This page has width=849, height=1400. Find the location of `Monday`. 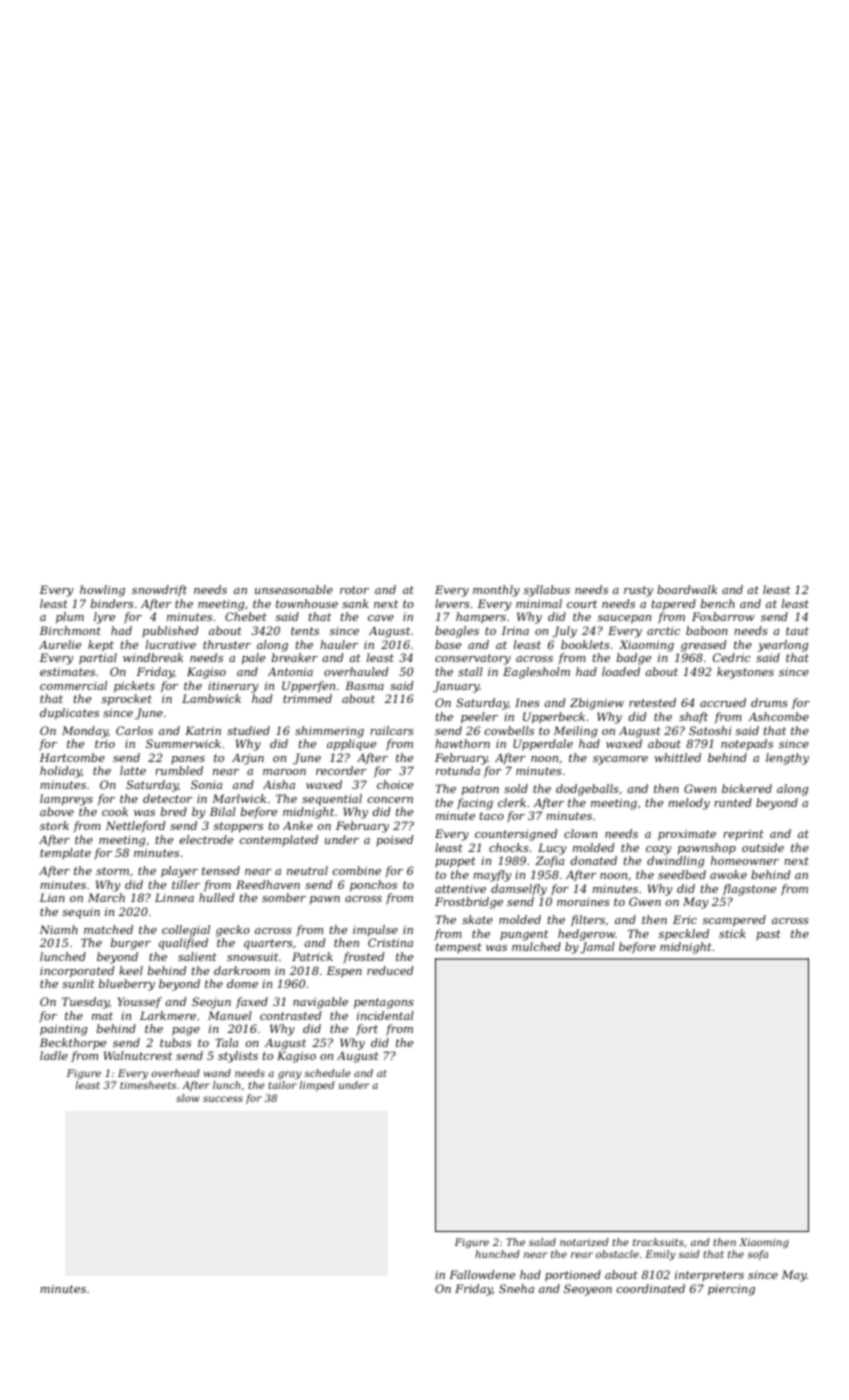

Monday is located at coordinates (85, 732).
